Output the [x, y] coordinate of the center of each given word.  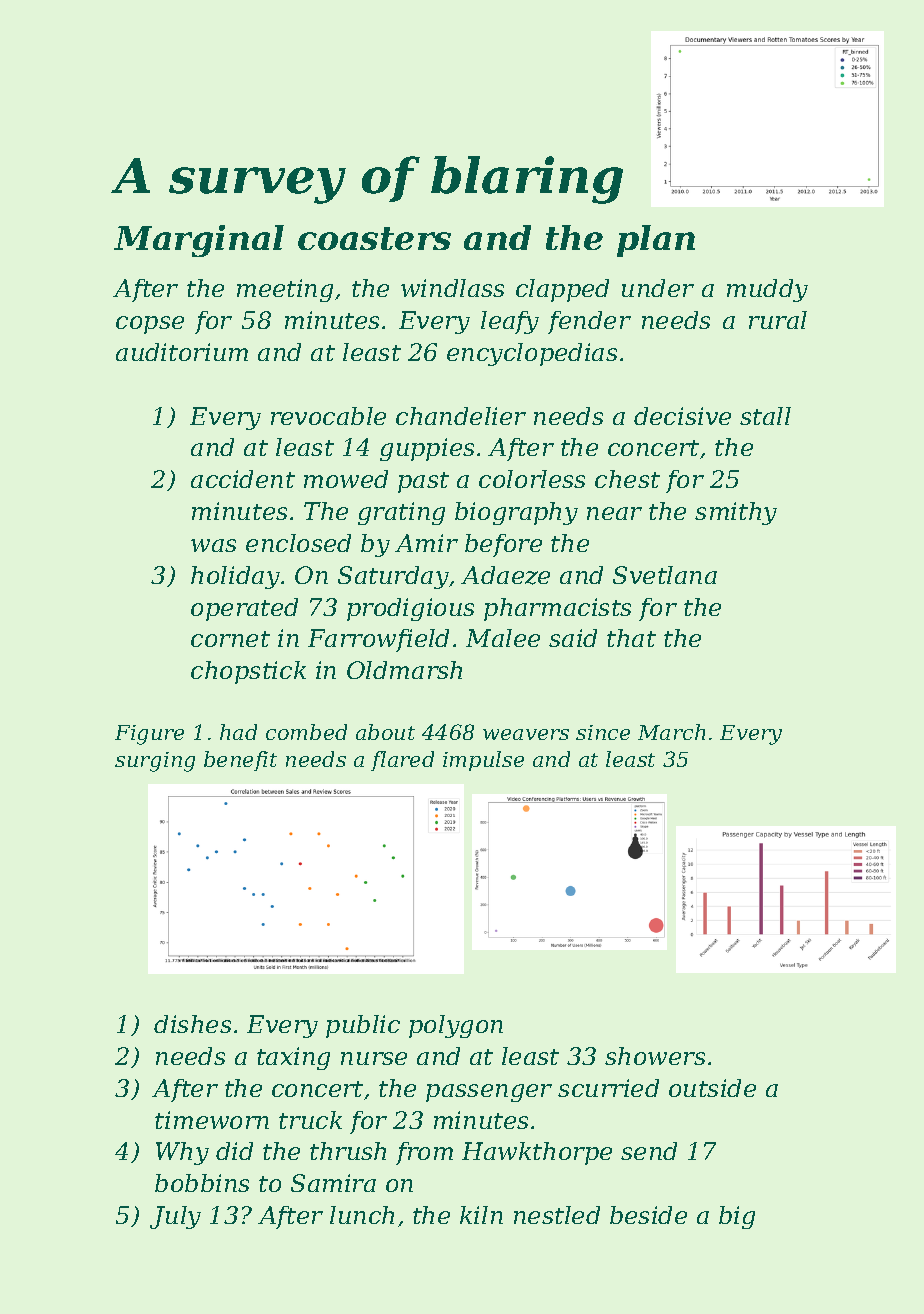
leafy [510, 322]
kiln [481, 1215]
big [737, 1217]
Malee [503, 638]
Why [182, 1153]
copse [150, 325]
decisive [682, 416]
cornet [230, 639]
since [603, 732]
